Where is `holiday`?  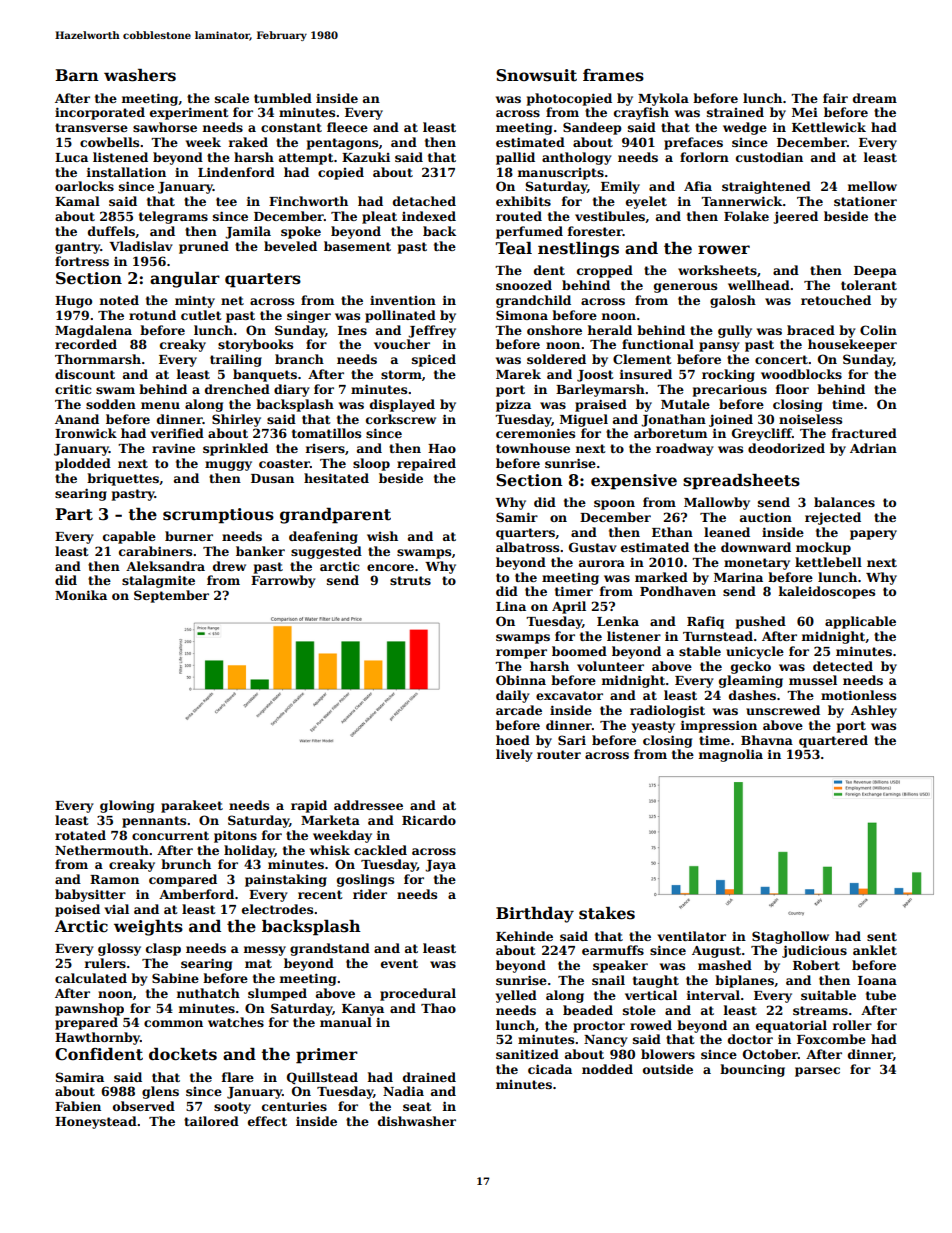
holiday is located at coordinates (249, 851).
